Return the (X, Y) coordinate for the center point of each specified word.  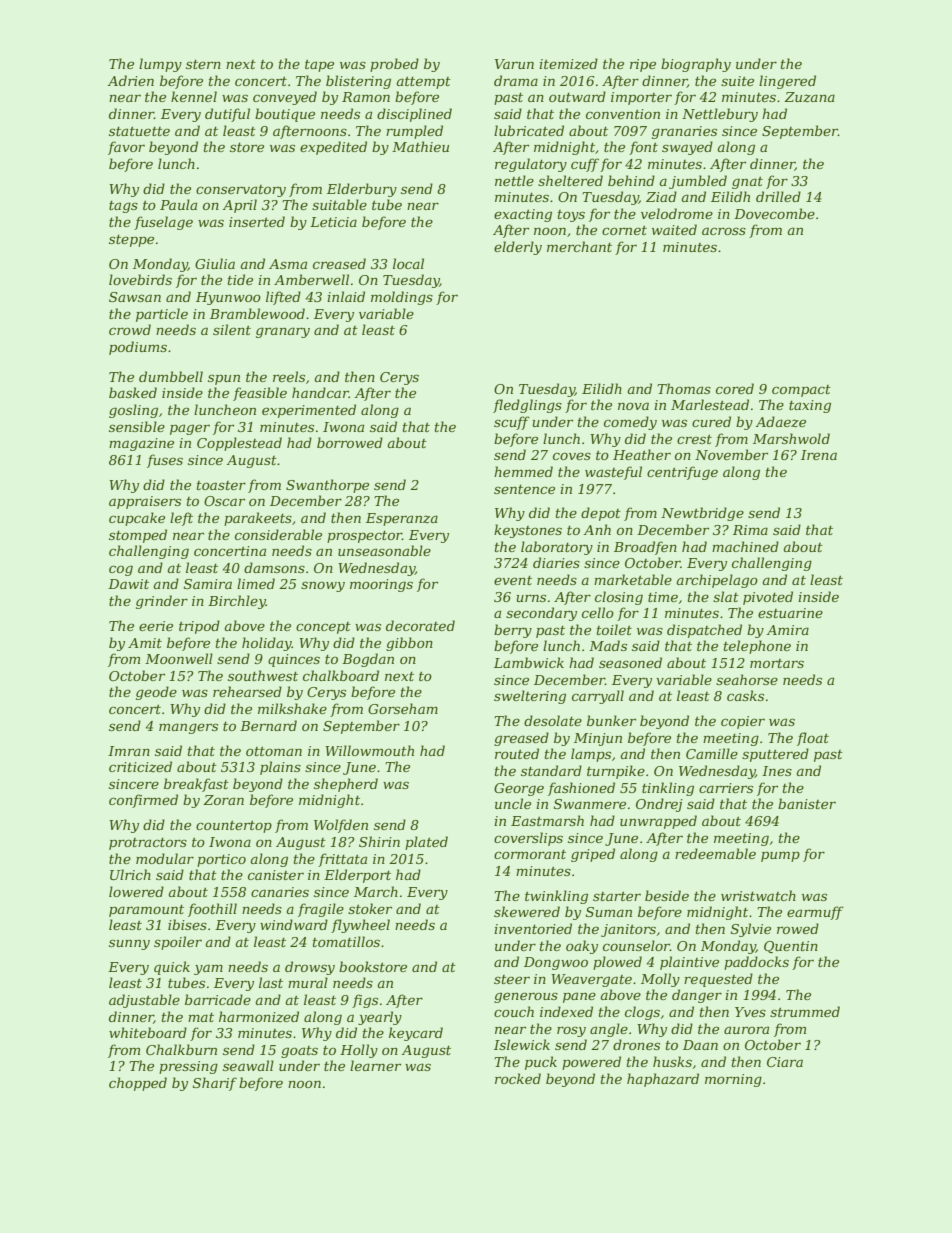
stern (203, 64)
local (408, 263)
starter (617, 896)
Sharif (215, 1084)
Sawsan (135, 297)
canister (276, 875)
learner (375, 1065)
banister (807, 803)
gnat (747, 183)
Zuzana (809, 97)
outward (577, 96)
